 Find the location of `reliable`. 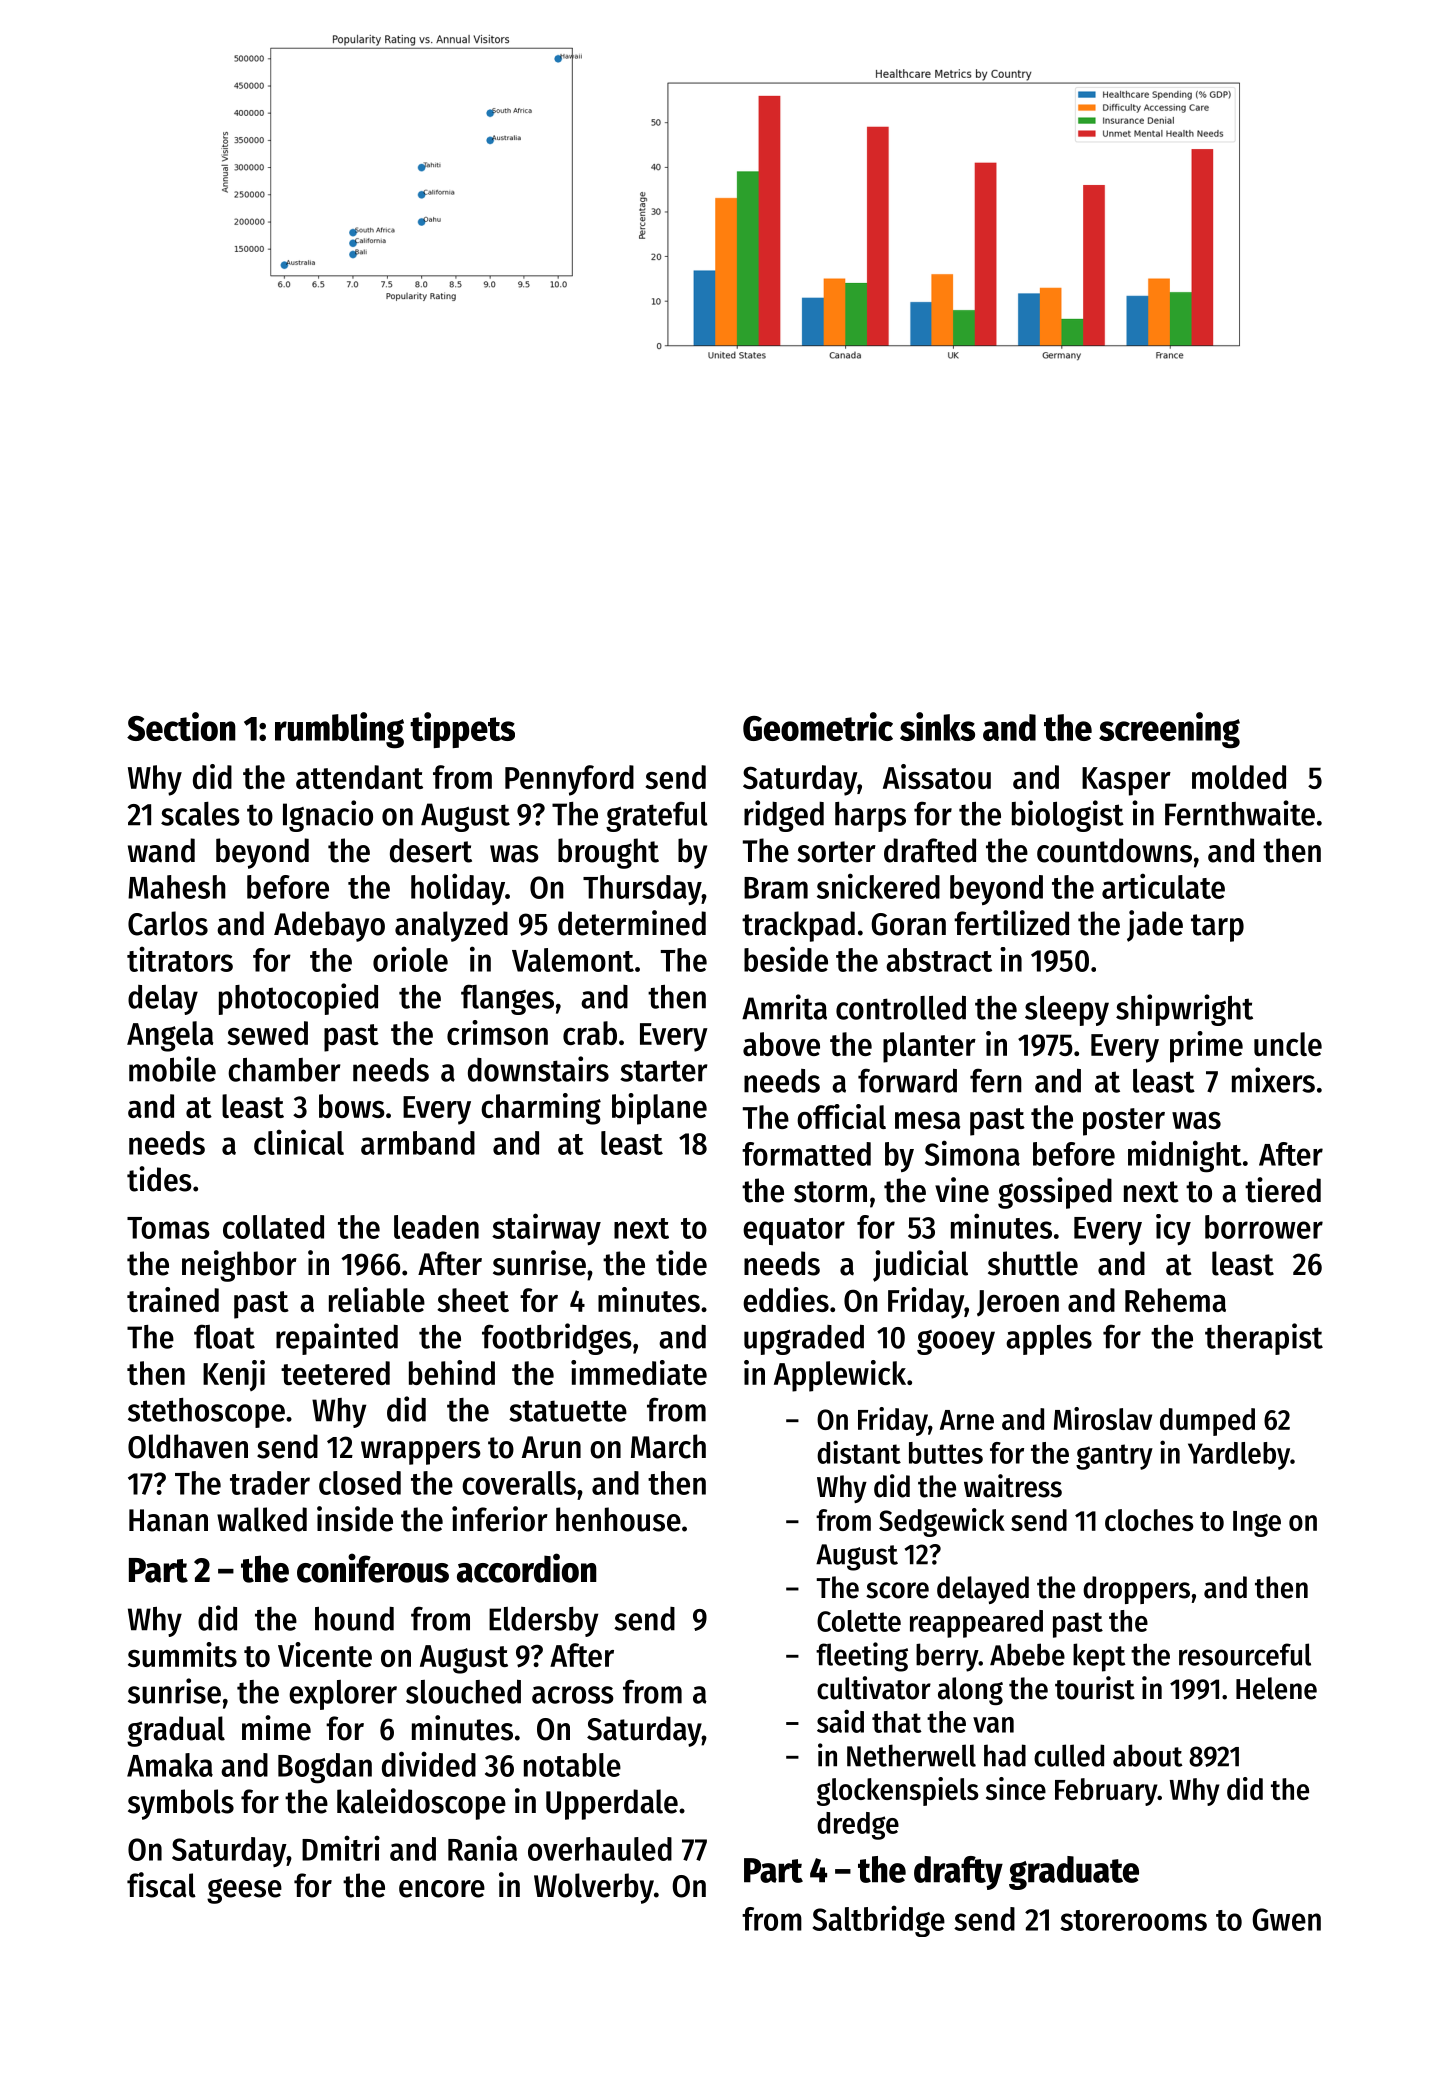

reliable is located at coordinates (377, 1299).
